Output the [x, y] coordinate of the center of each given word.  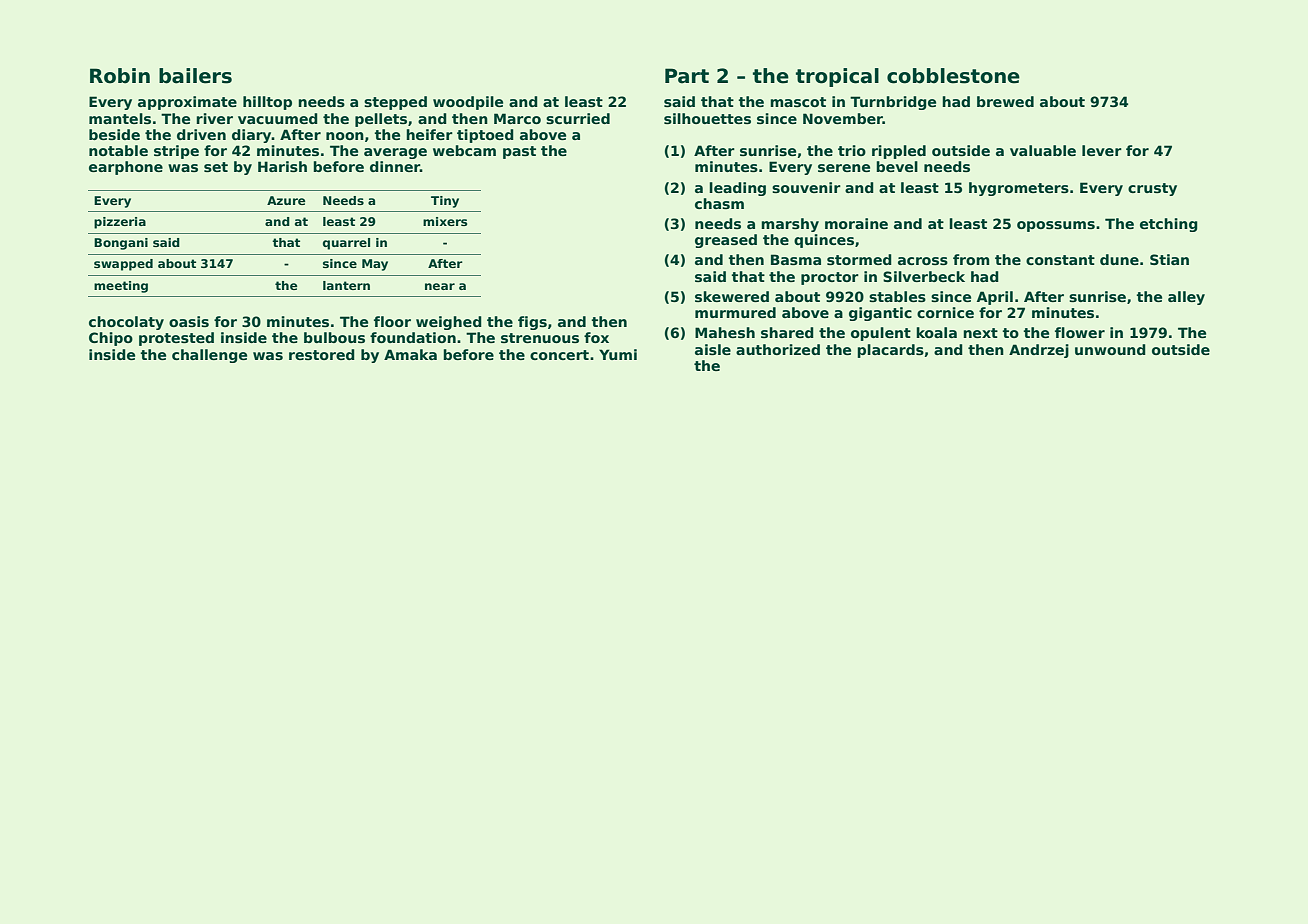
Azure [286, 200]
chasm [719, 203]
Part [687, 76]
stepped [395, 103]
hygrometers [1019, 189]
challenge [209, 356]
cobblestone [953, 76]
